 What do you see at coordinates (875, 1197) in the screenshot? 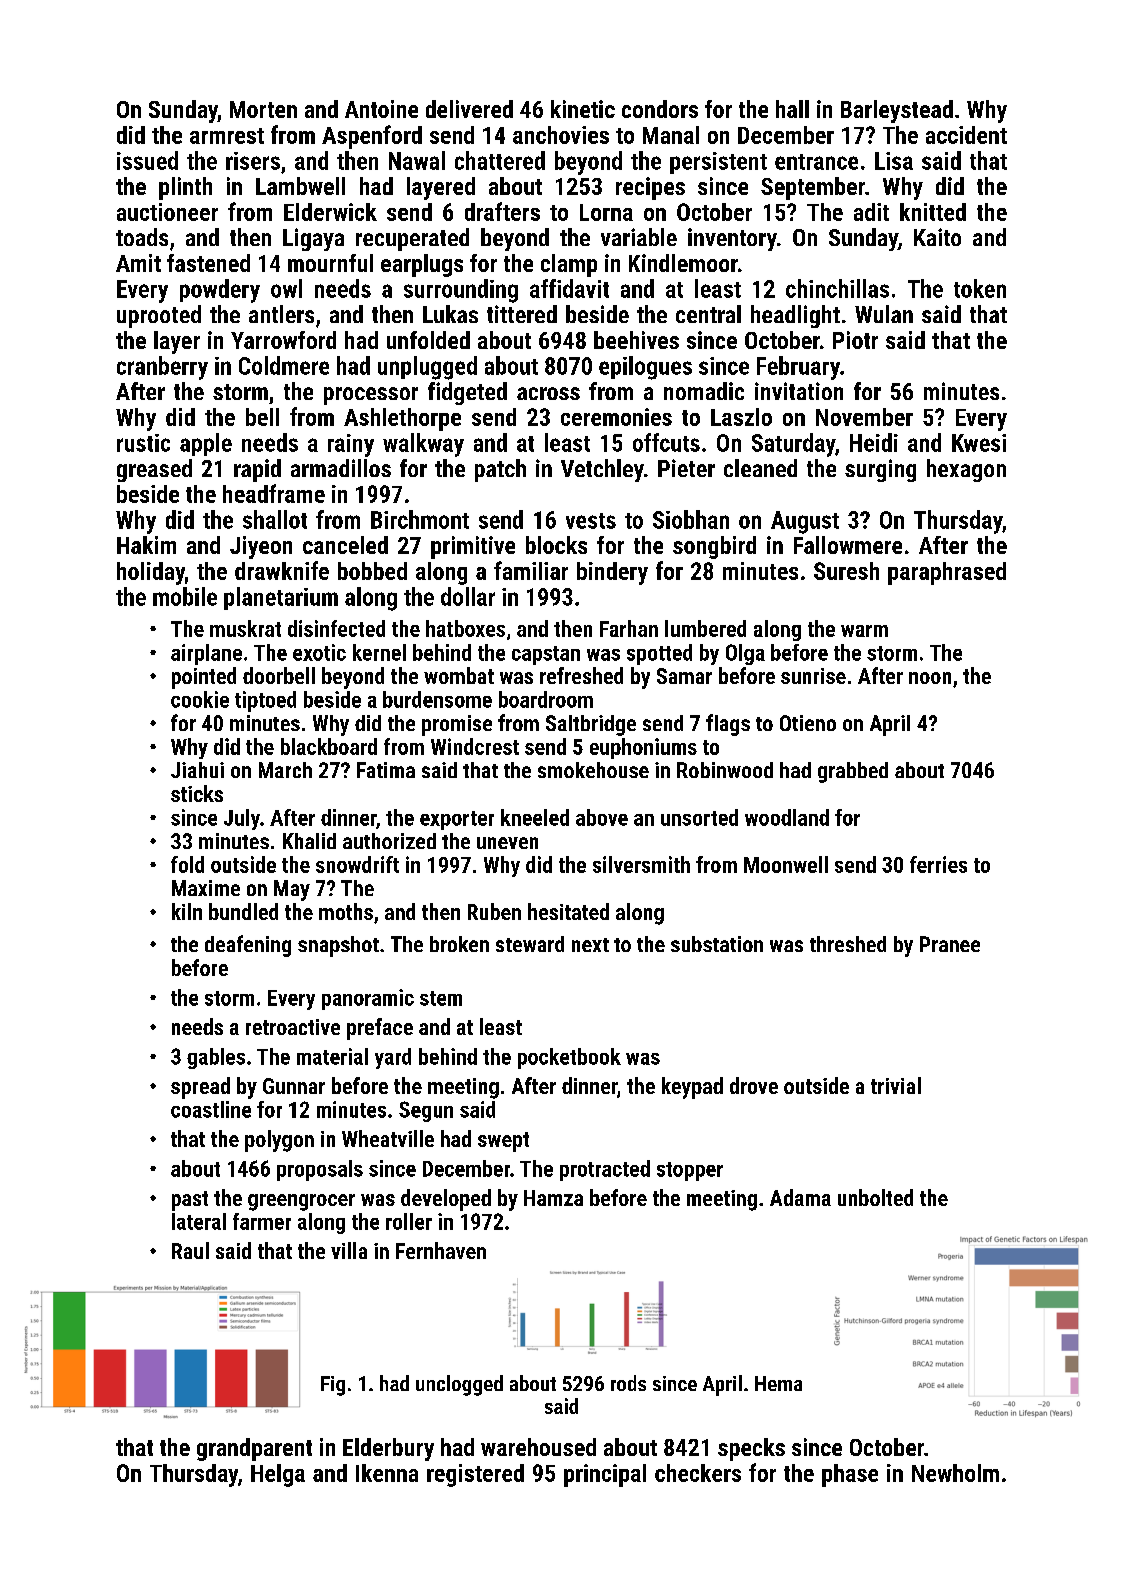
I see `unbolted` at bounding box center [875, 1197].
